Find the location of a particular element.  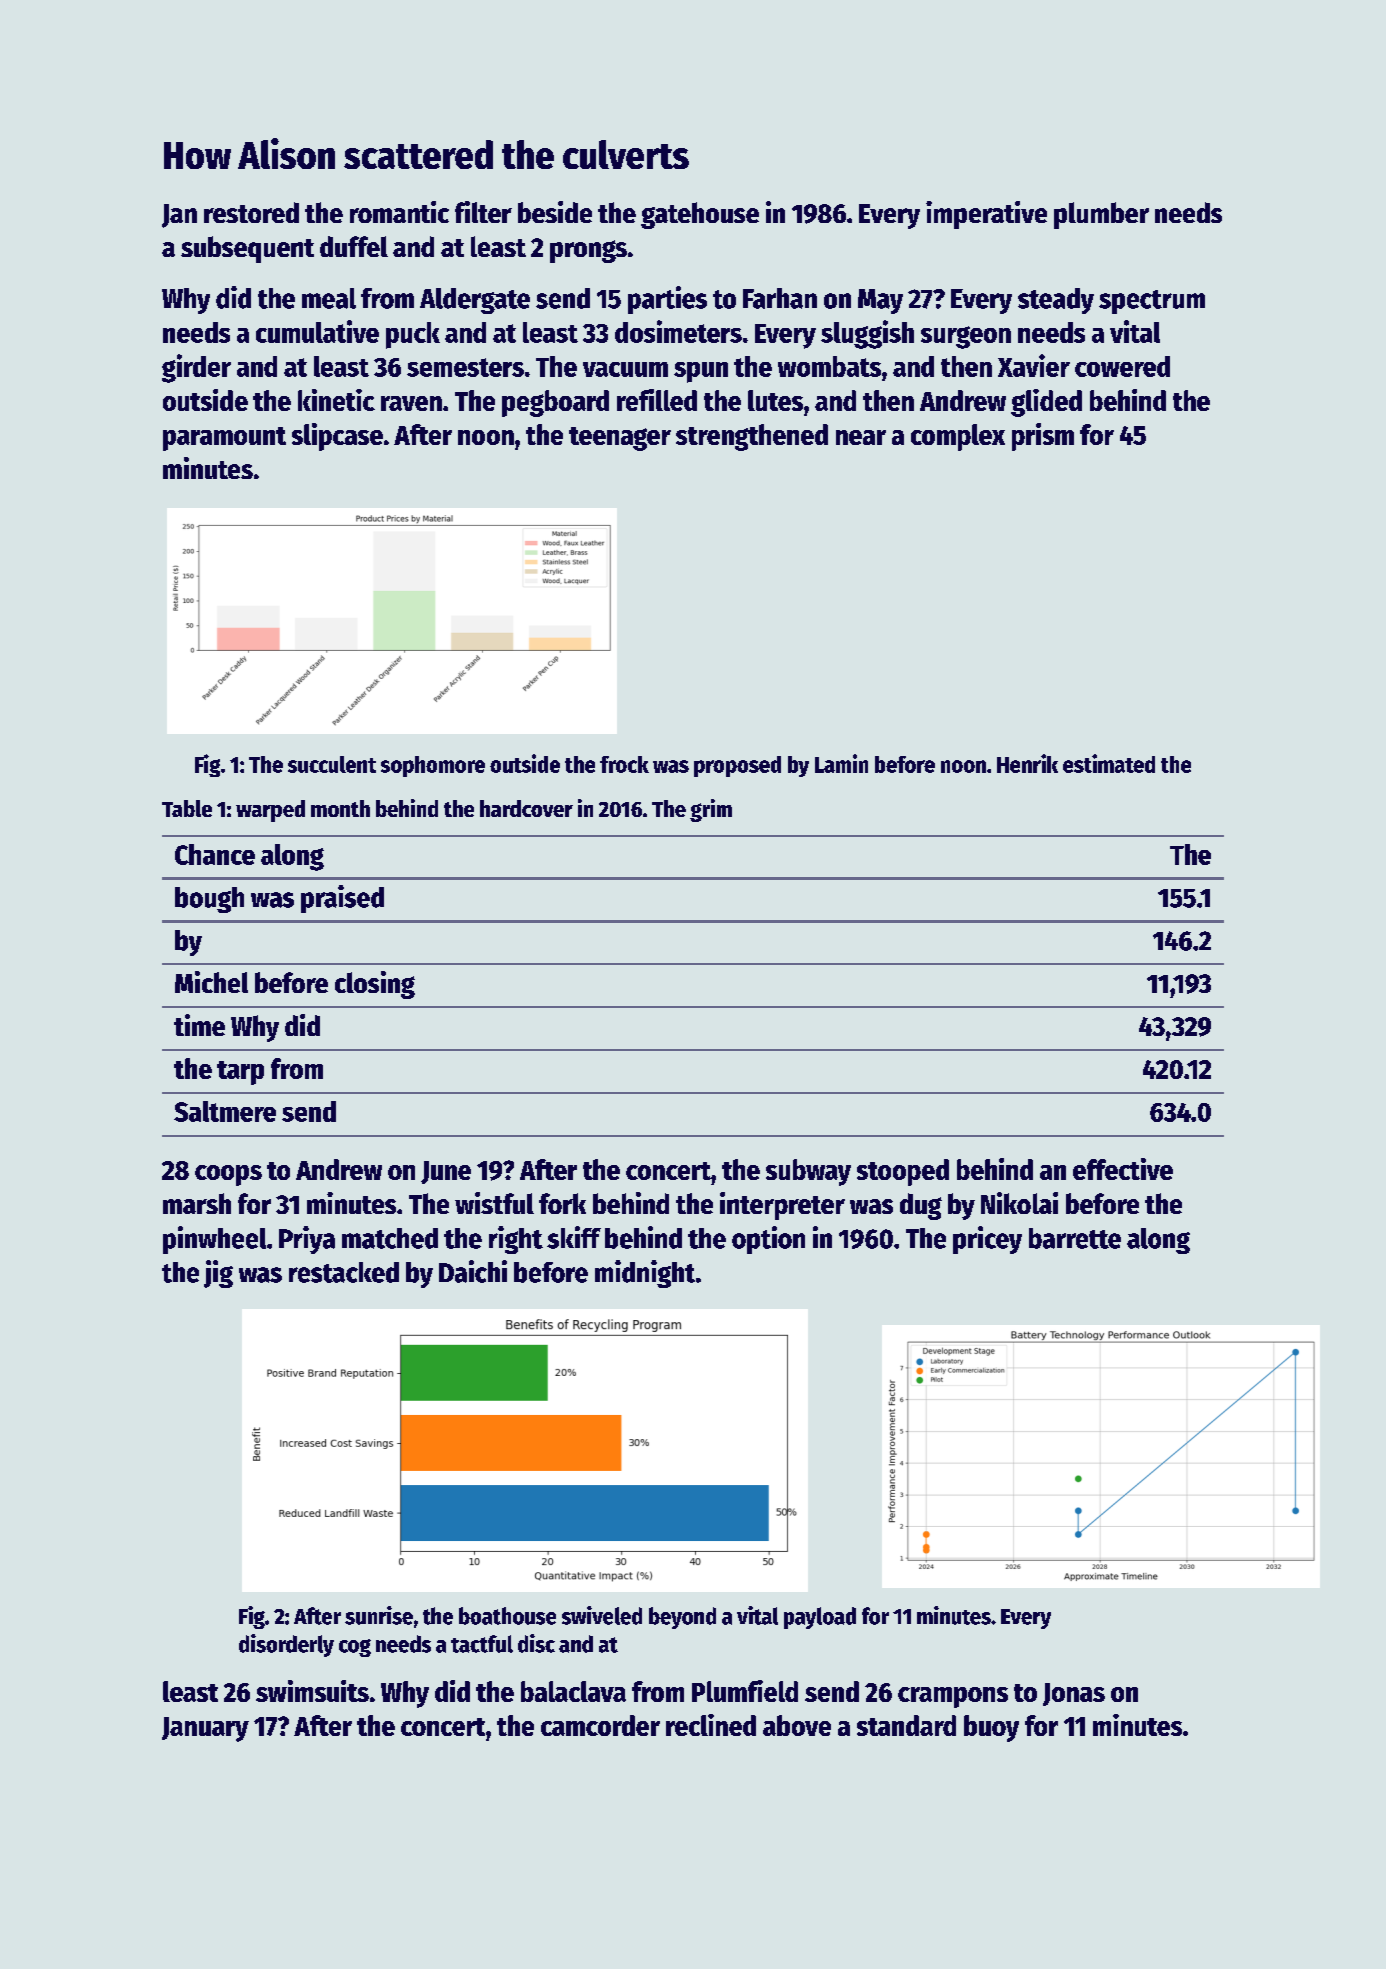

Daichi is located at coordinates (473, 1271).
